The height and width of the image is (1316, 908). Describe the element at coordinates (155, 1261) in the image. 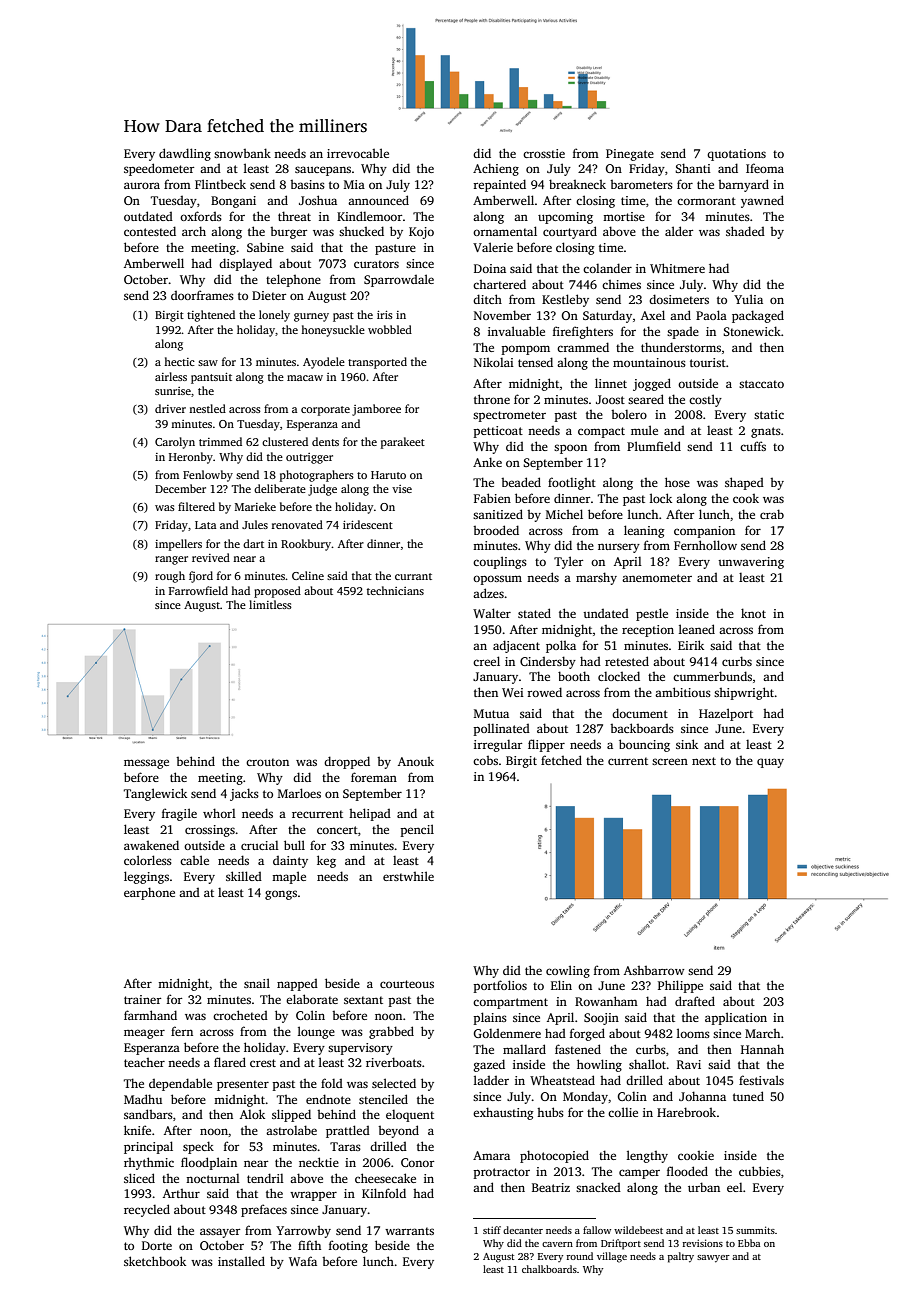

I see `sketchbook` at that location.
